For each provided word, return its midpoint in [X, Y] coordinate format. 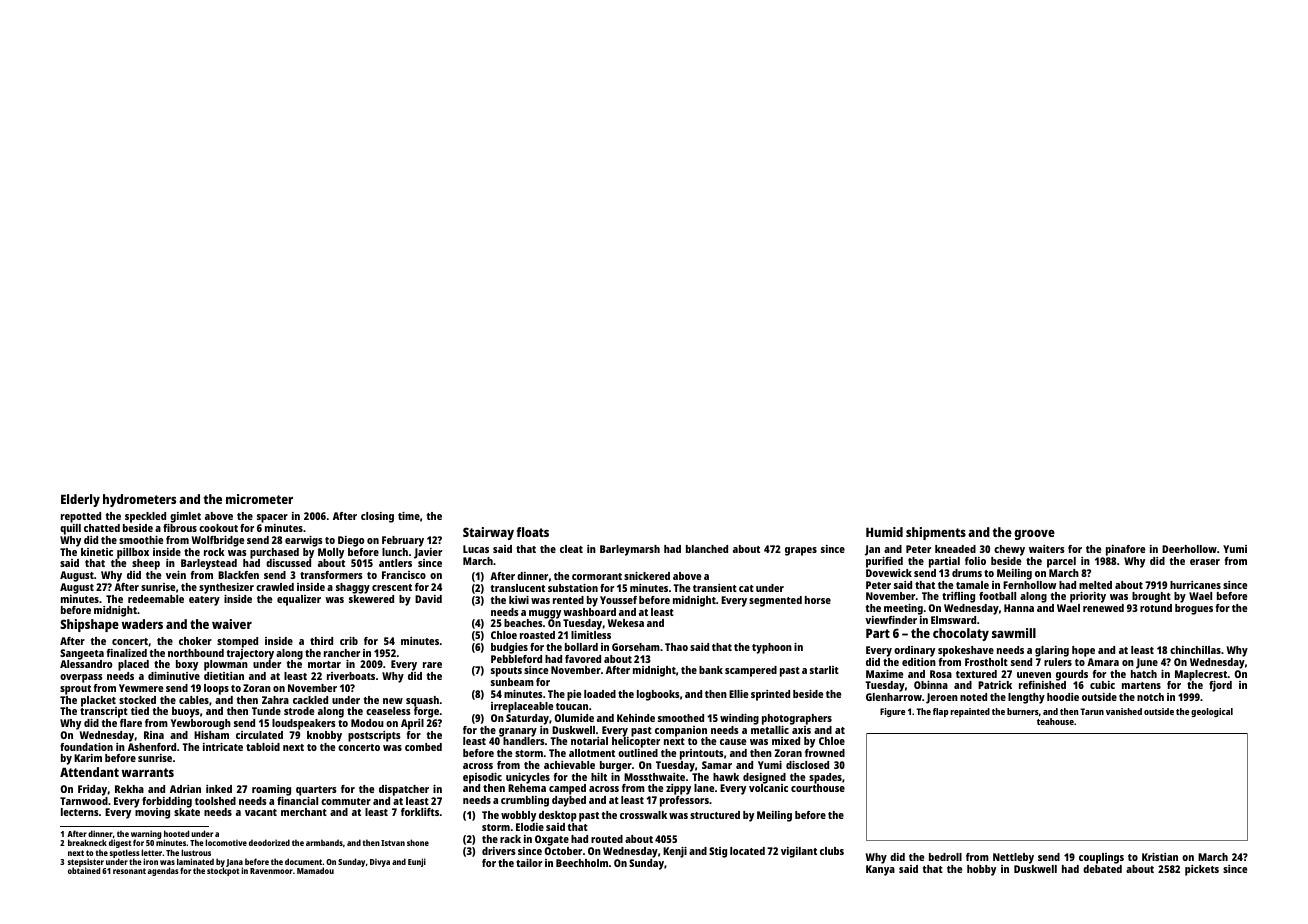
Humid [884, 532]
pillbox [133, 553]
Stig [718, 852]
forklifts [420, 812]
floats [533, 532]
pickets [1202, 870]
